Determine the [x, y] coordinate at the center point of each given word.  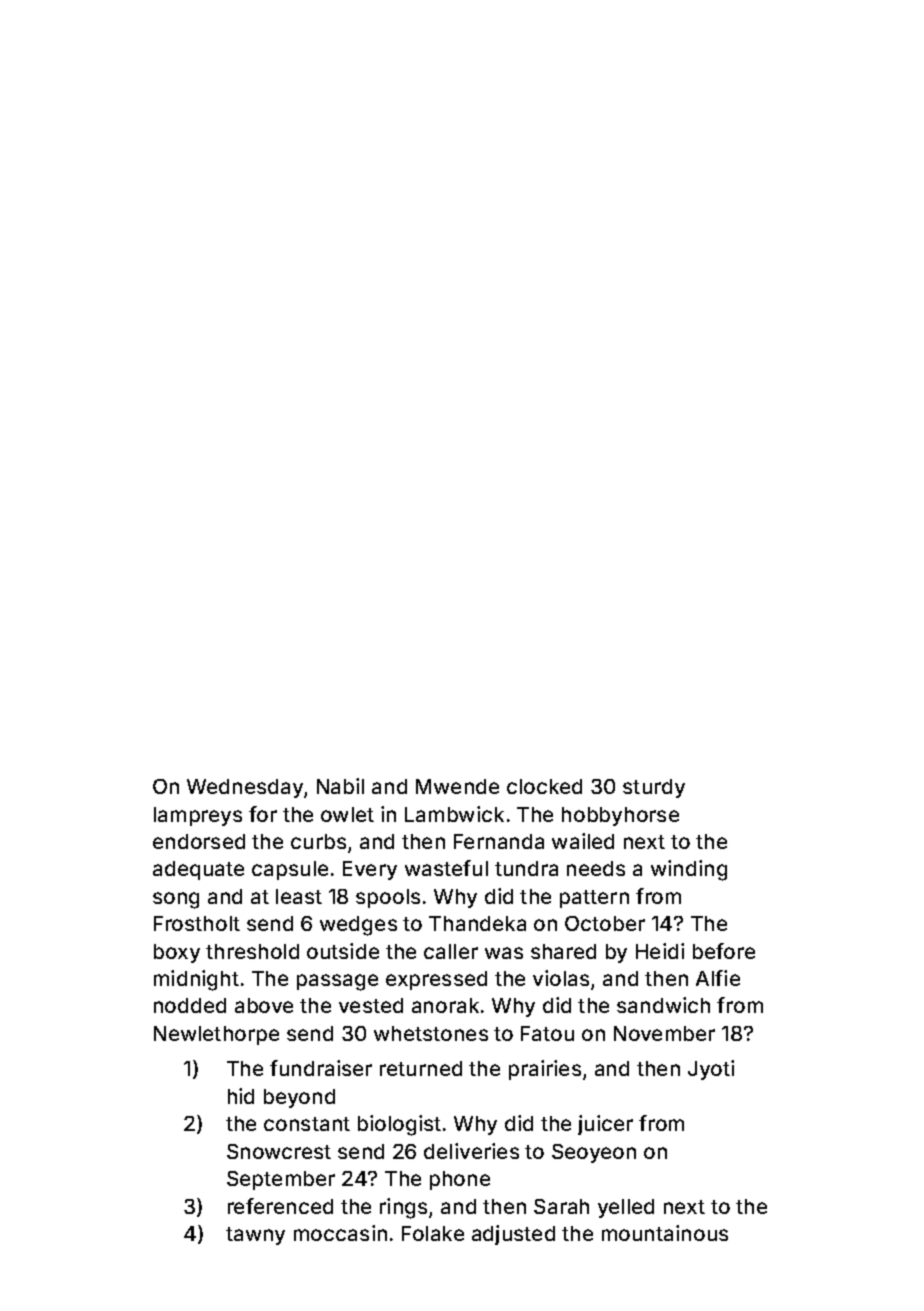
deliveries [471, 1151]
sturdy [654, 788]
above [264, 1005]
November [664, 1033]
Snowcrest [279, 1151]
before [724, 951]
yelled [626, 1208]
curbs [318, 841]
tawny [255, 1236]
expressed [436, 980]
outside [343, 951]
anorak [445, 1005]
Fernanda [499, 841]
